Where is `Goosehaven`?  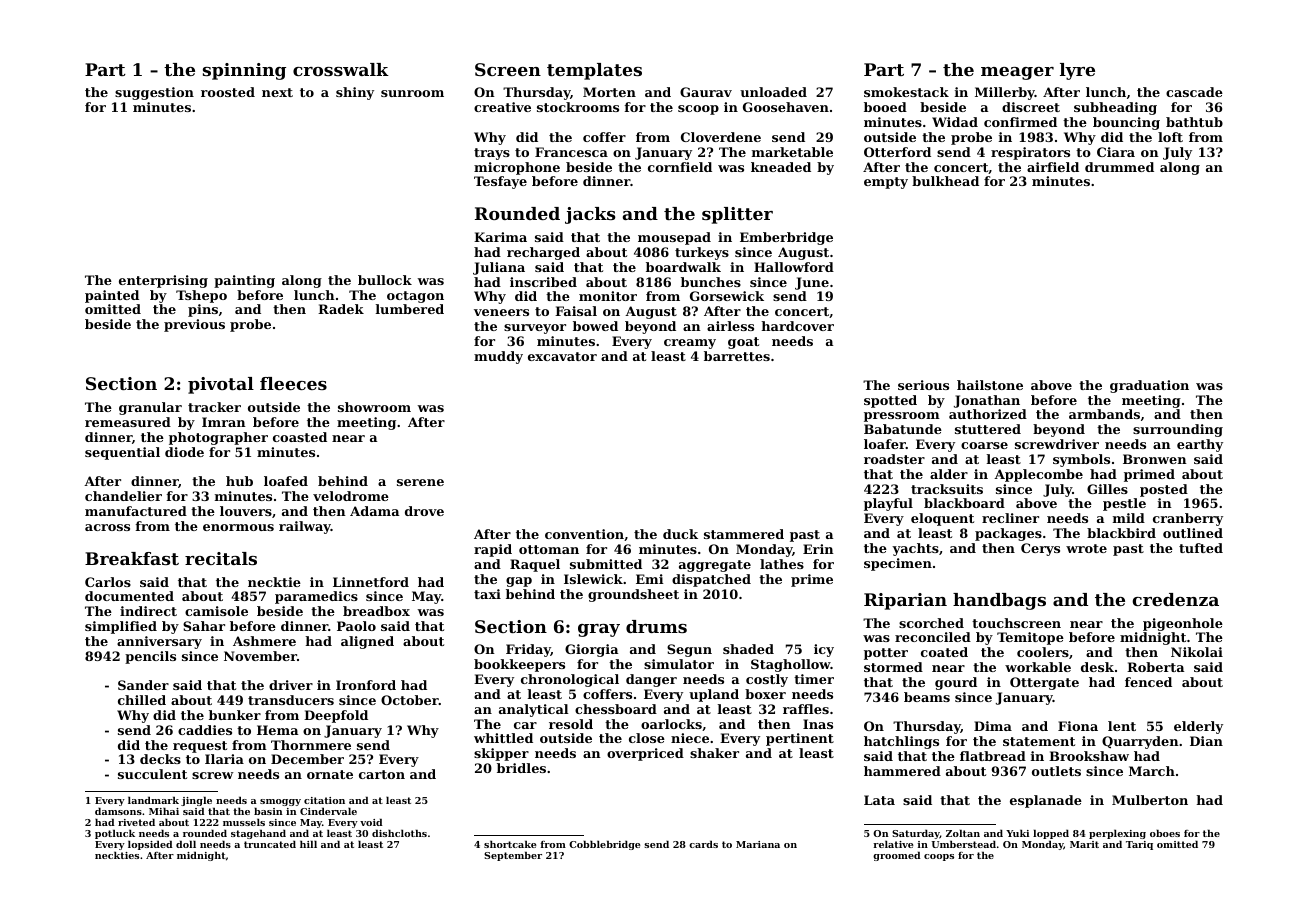
Goosehaven is located at coordinates (786, 107).
